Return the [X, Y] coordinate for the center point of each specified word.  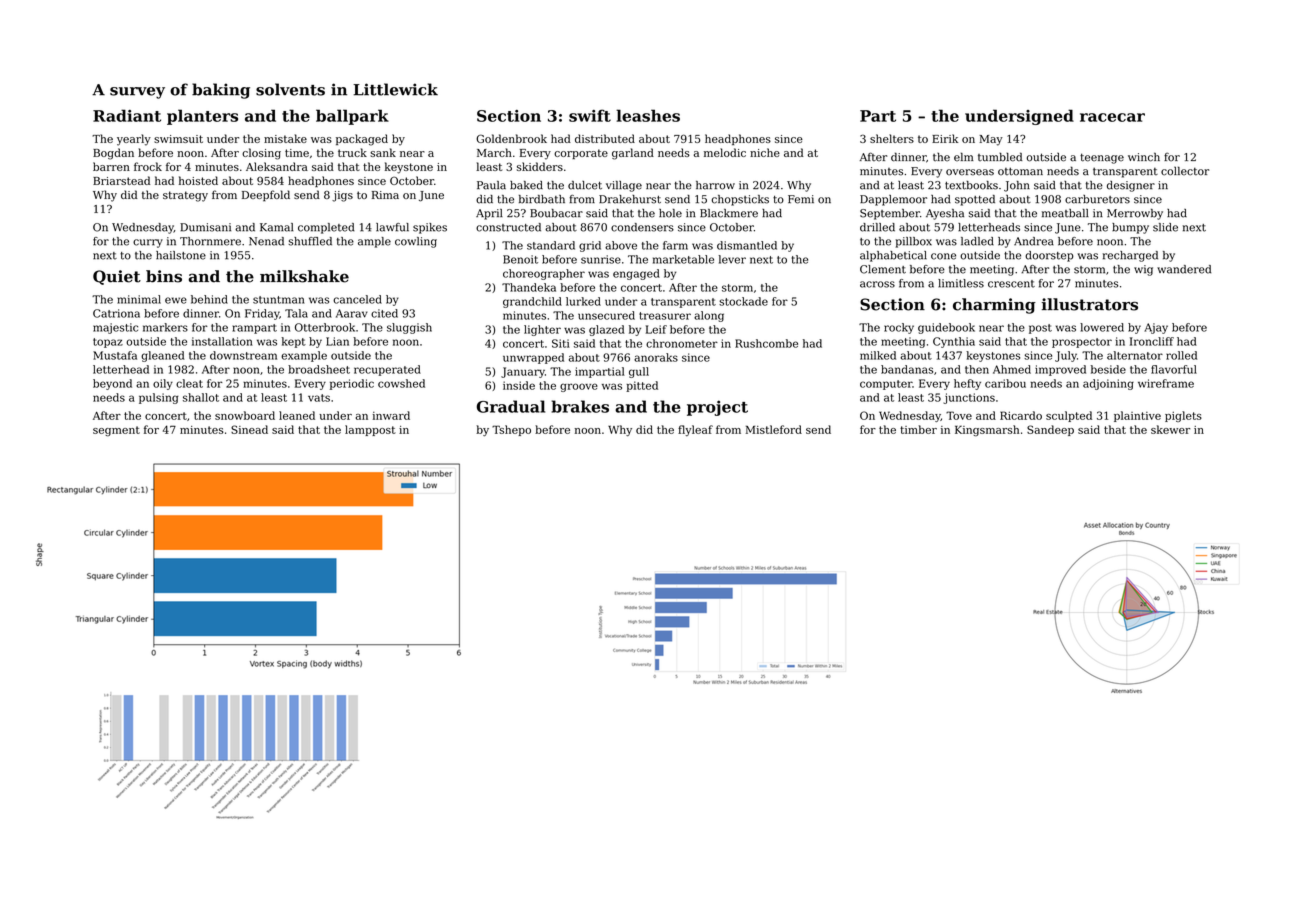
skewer [1170, 429]
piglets [1183, 416]
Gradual [511, 406]
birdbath [542, 199]
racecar [1112, 117]
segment [116, 431]
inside [519, 385]
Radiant [127, 115]
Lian [337, 341]
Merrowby [1135, 214]
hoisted [198, 180]
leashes [648, 115]
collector [1185, 171]
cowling [416, 242]
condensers [642, 227]
